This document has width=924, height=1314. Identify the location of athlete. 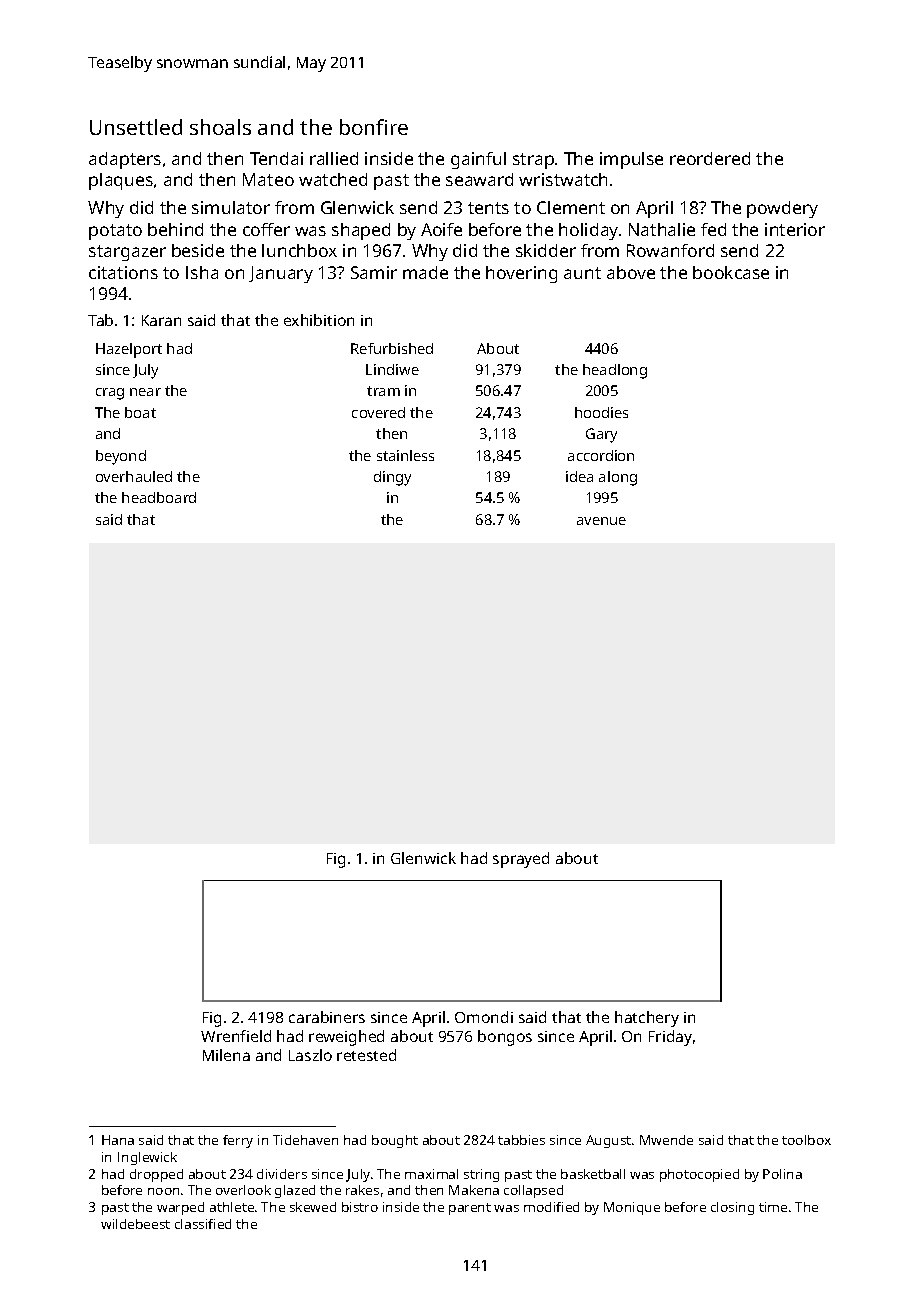
(232, 1207).
